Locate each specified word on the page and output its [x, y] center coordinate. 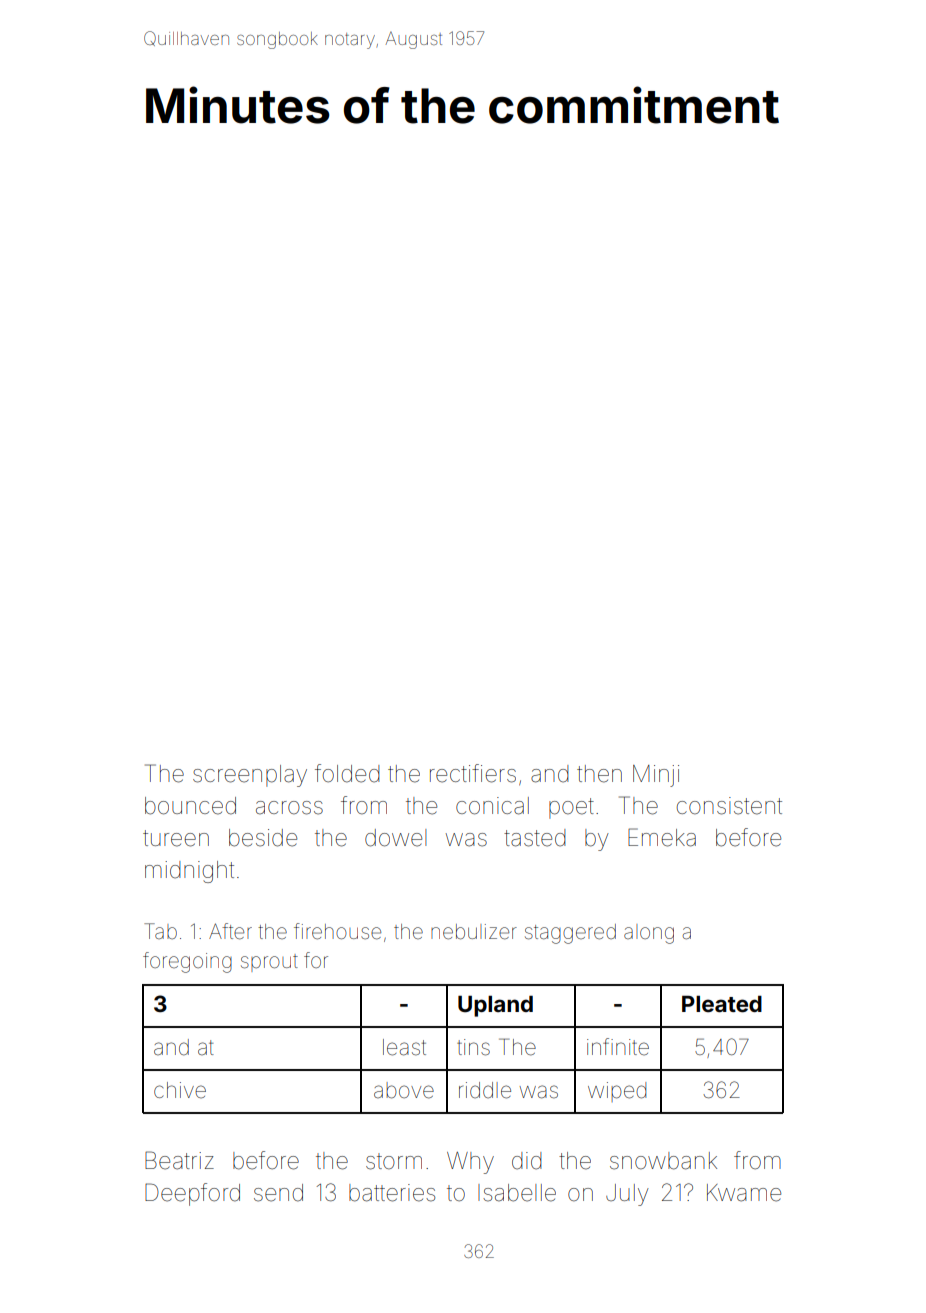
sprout [269, 963]
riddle [485, 1090]
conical [492, 806]
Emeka [662, 837]
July [627, 1195]
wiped [617, 1092]
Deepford [192, 1194]
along [649, 934]
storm [394, 1161]
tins [473, 1047]
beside [263, 838]
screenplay [250, 776]
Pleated [722, 1004]
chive [180, 1090]
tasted [535, 838]
